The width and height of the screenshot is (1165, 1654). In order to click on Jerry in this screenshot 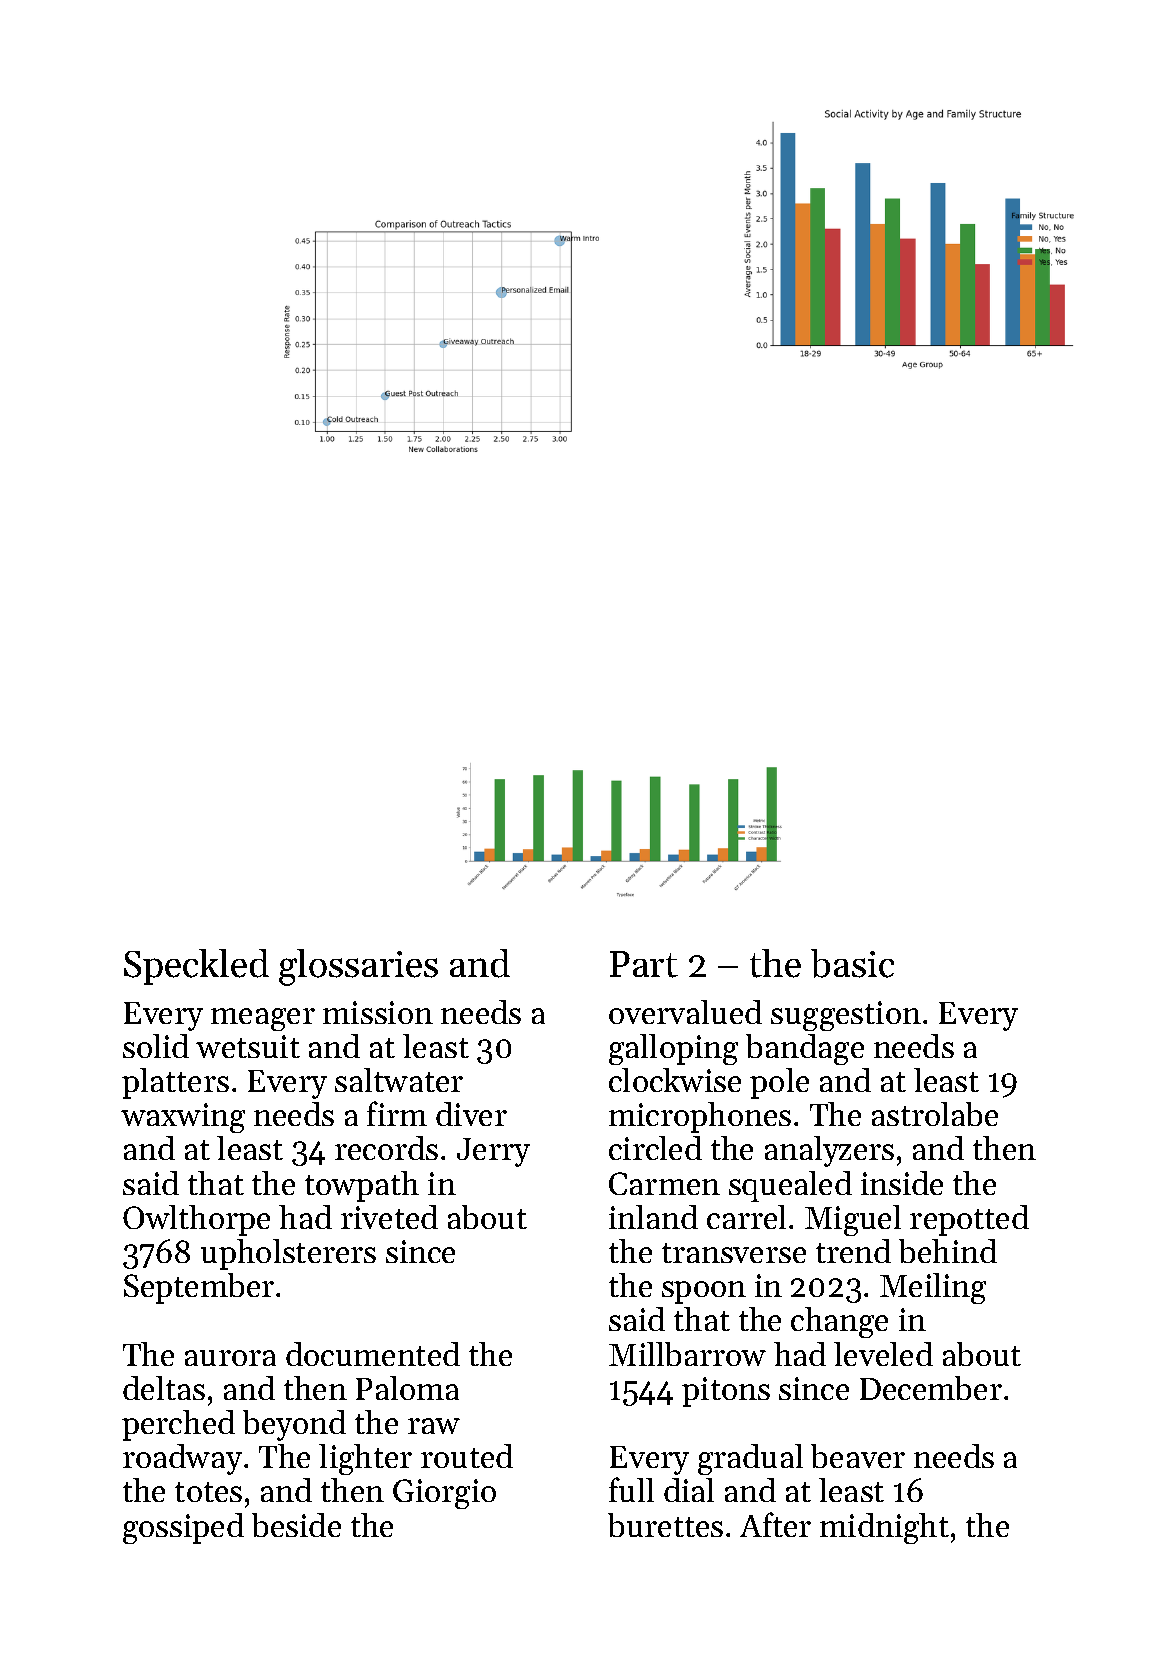, I will do `click(493, 1152)`.
